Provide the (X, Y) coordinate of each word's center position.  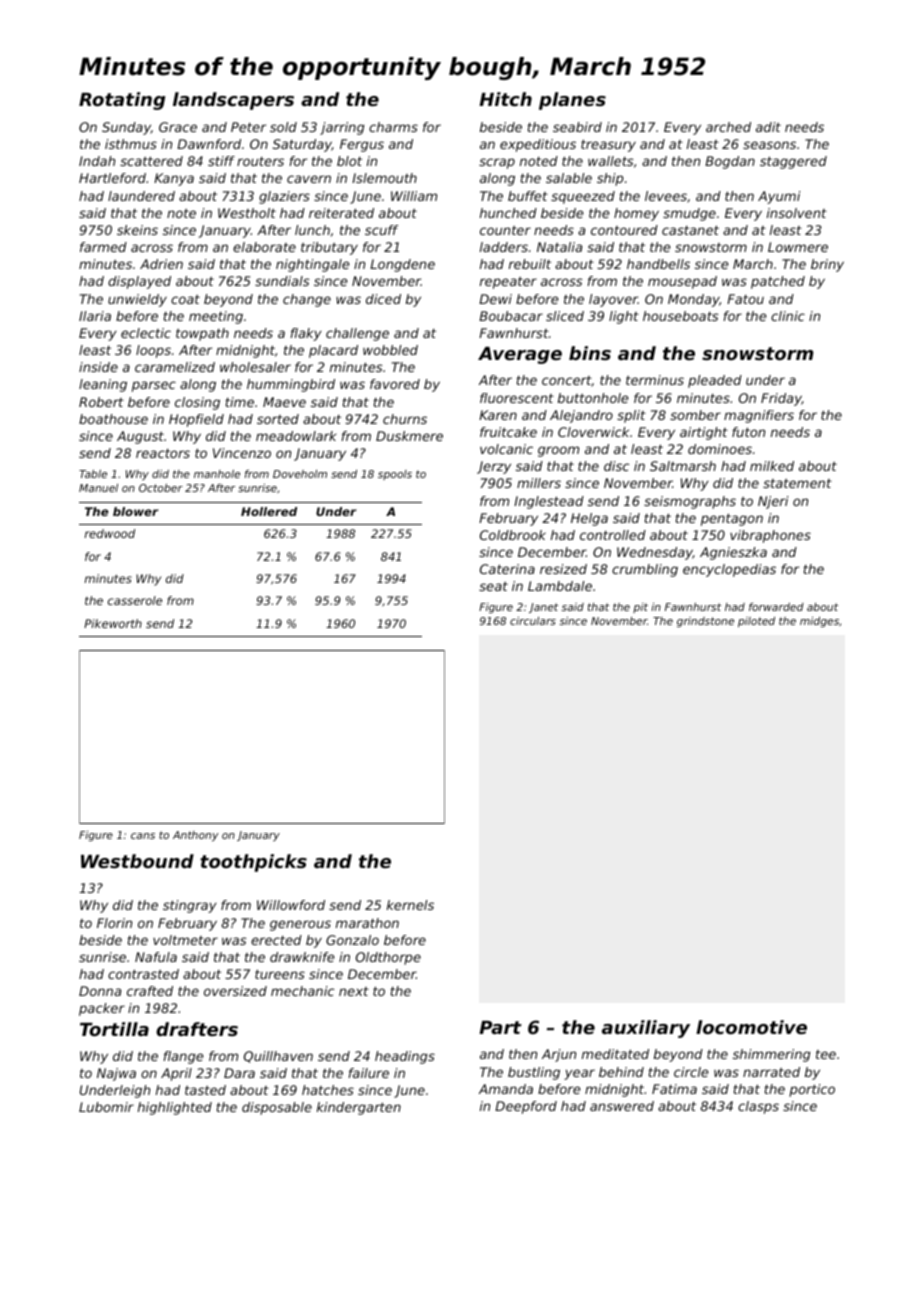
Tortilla (114, 1029)
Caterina (507, 569)
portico (812, 1090)
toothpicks (253, 863)
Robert (101, 402)
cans (143, 836)
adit (768, 127)
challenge (357, 334)
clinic (788, 316)
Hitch (505, 99)
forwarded (776, 607)
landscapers (233, 101)
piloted (756, 622)
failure (368, 1073)
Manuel (98, 488)
